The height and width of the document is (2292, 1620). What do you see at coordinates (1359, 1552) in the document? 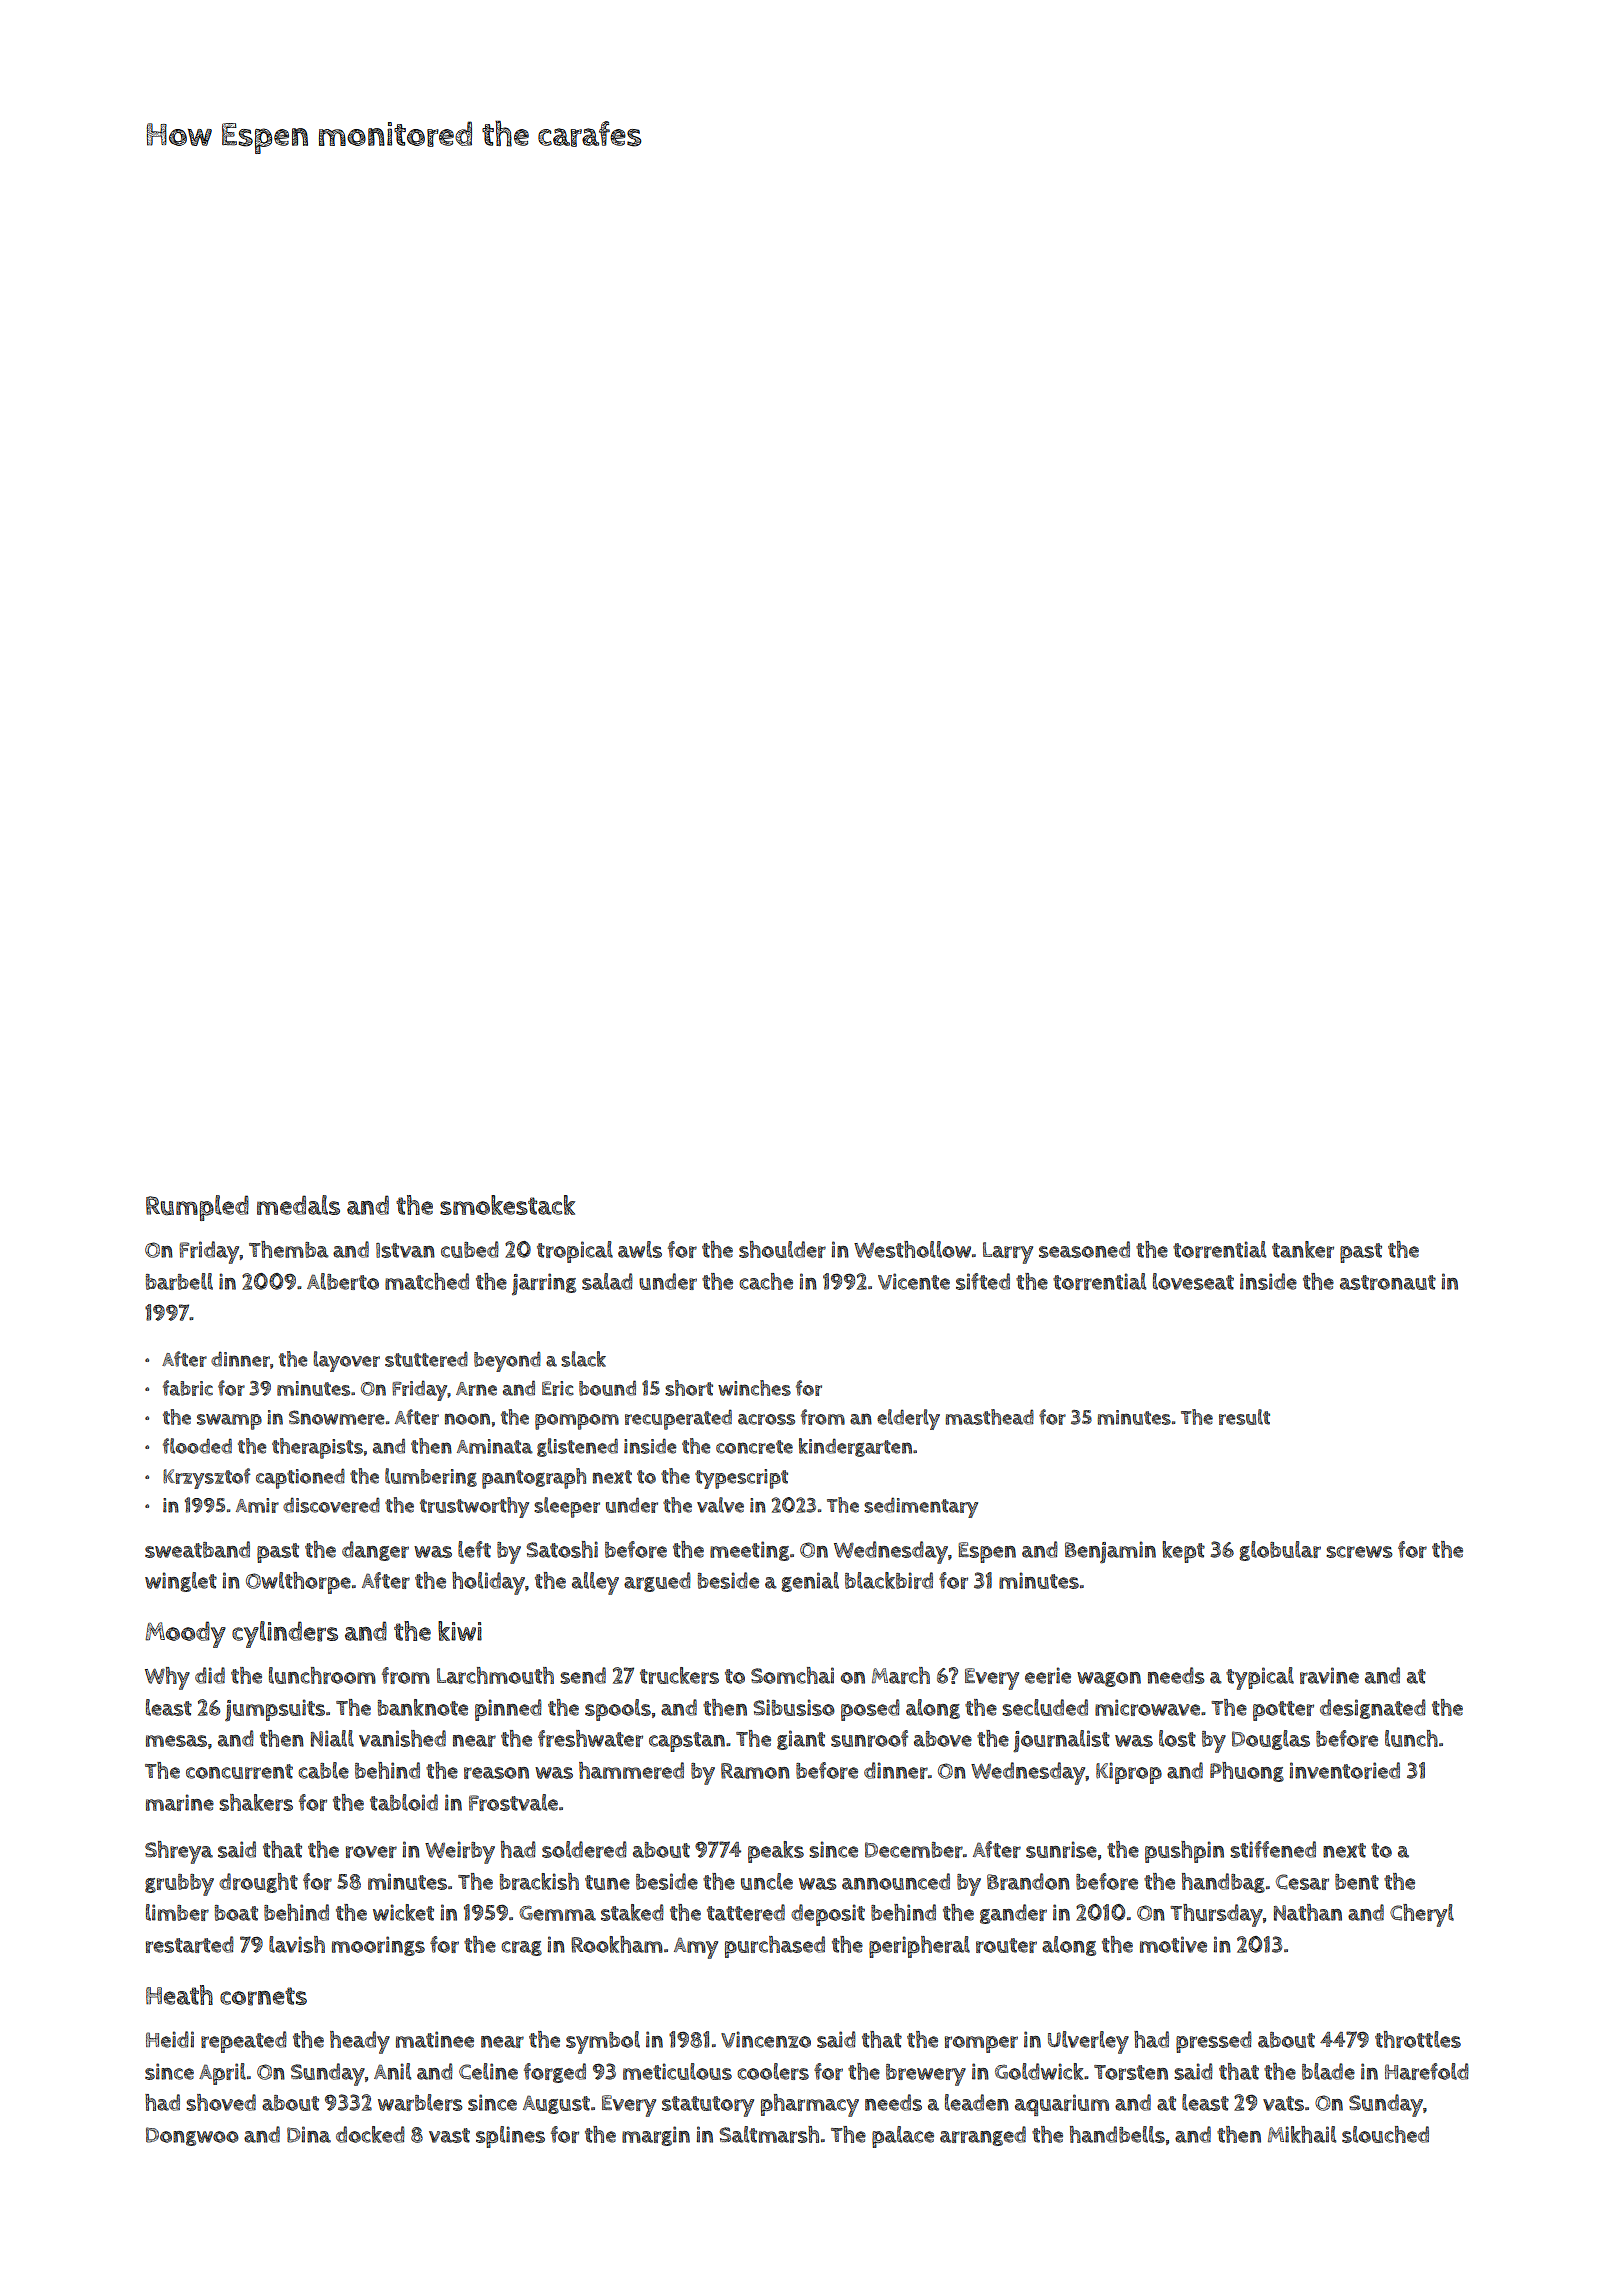
I see `screws` at bounding box center [1359, 1552].
